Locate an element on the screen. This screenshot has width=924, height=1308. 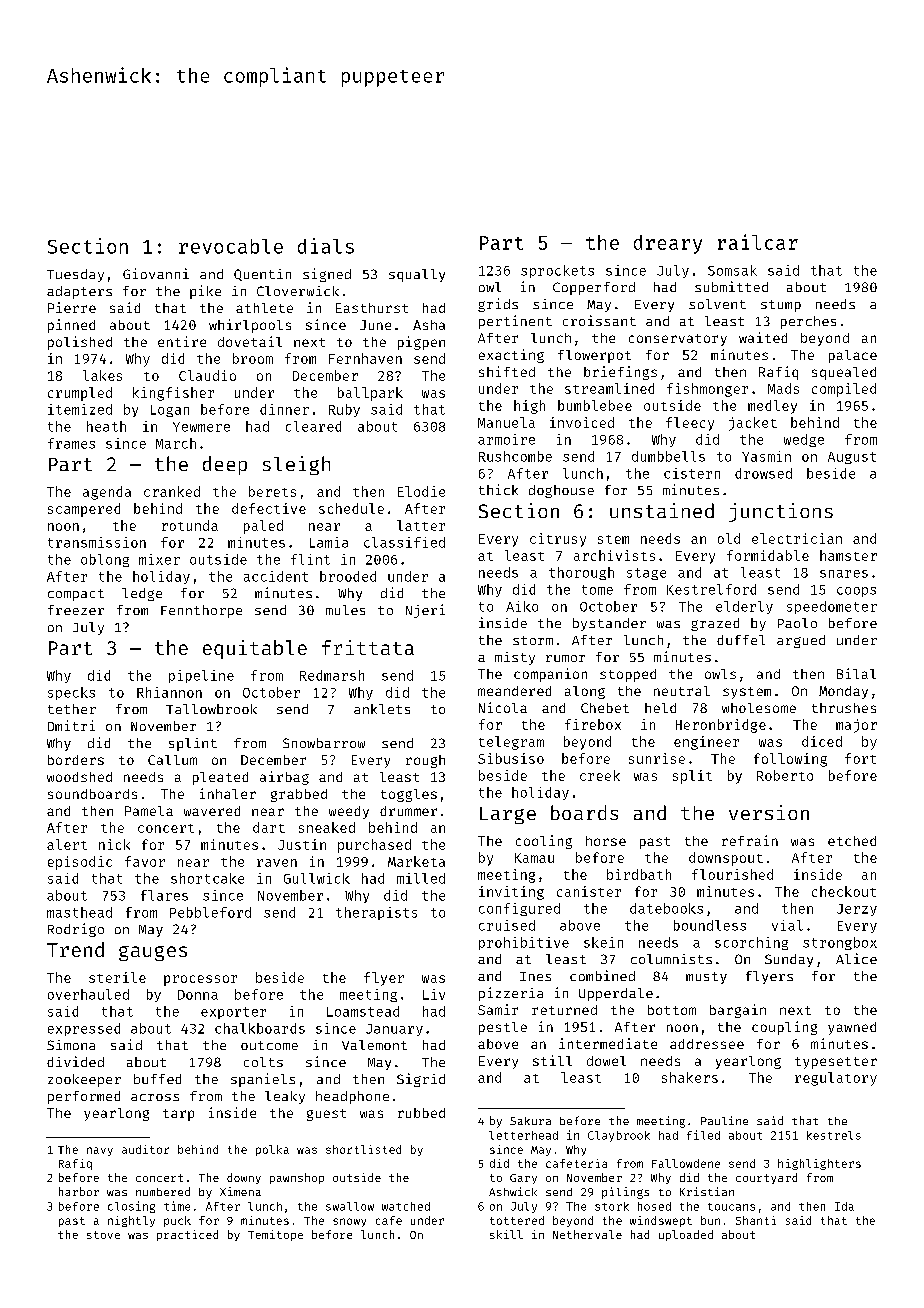
episodic is located at coordinates (80, 863).
